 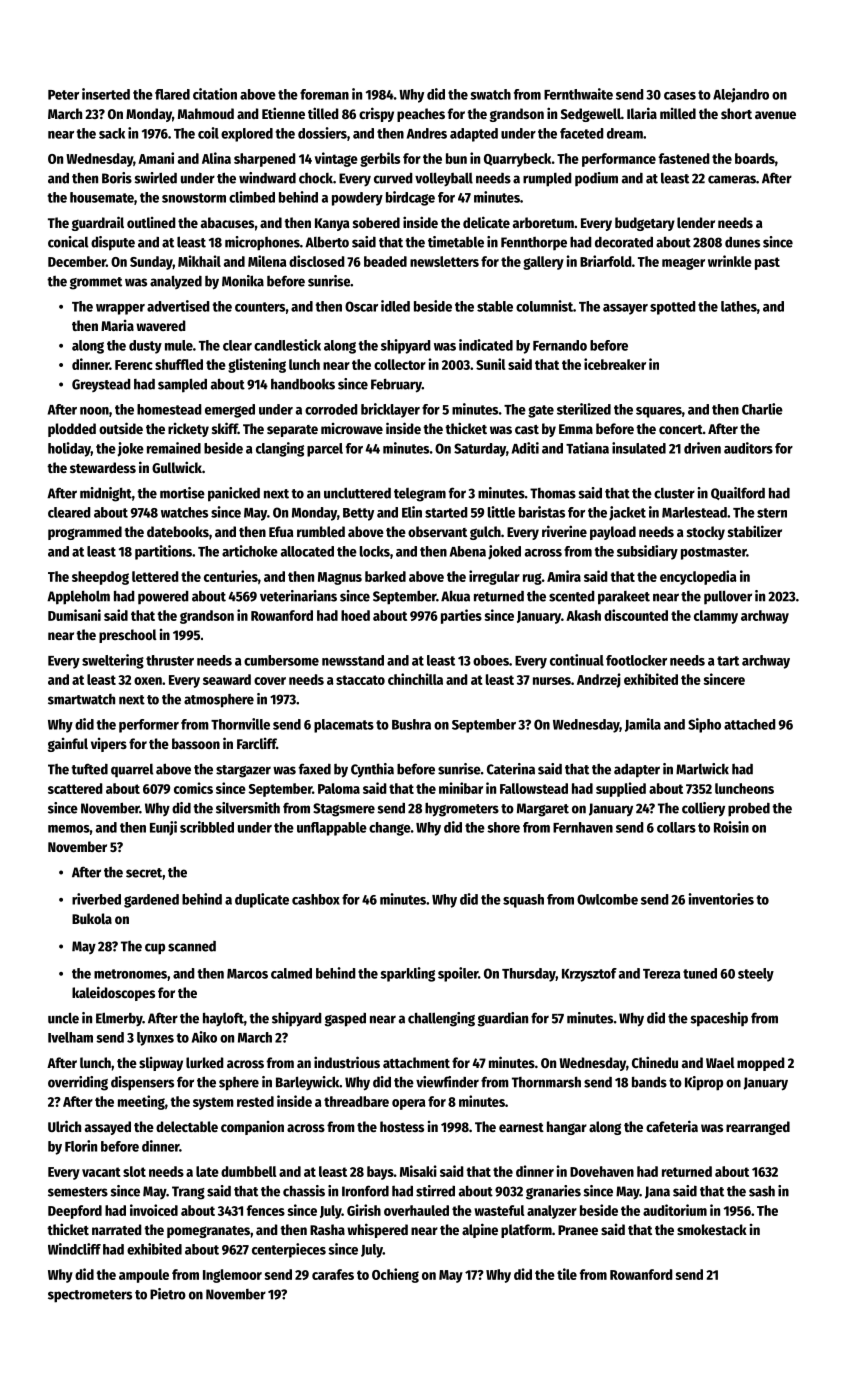 I want to click on abacuses, so click(x=227, y=222).
